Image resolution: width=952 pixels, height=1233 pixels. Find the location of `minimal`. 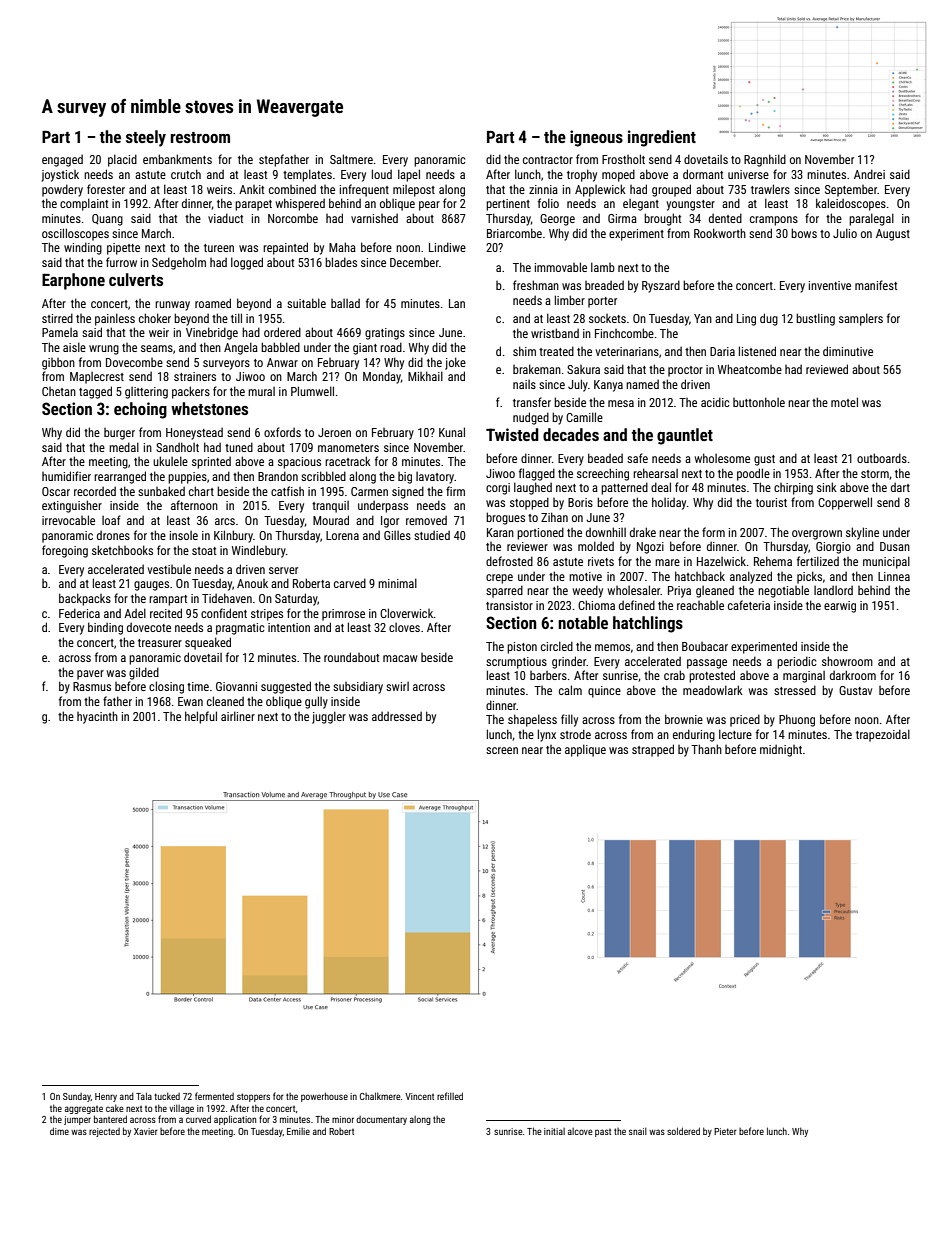

minimal is located at coordinates (397, 583).
